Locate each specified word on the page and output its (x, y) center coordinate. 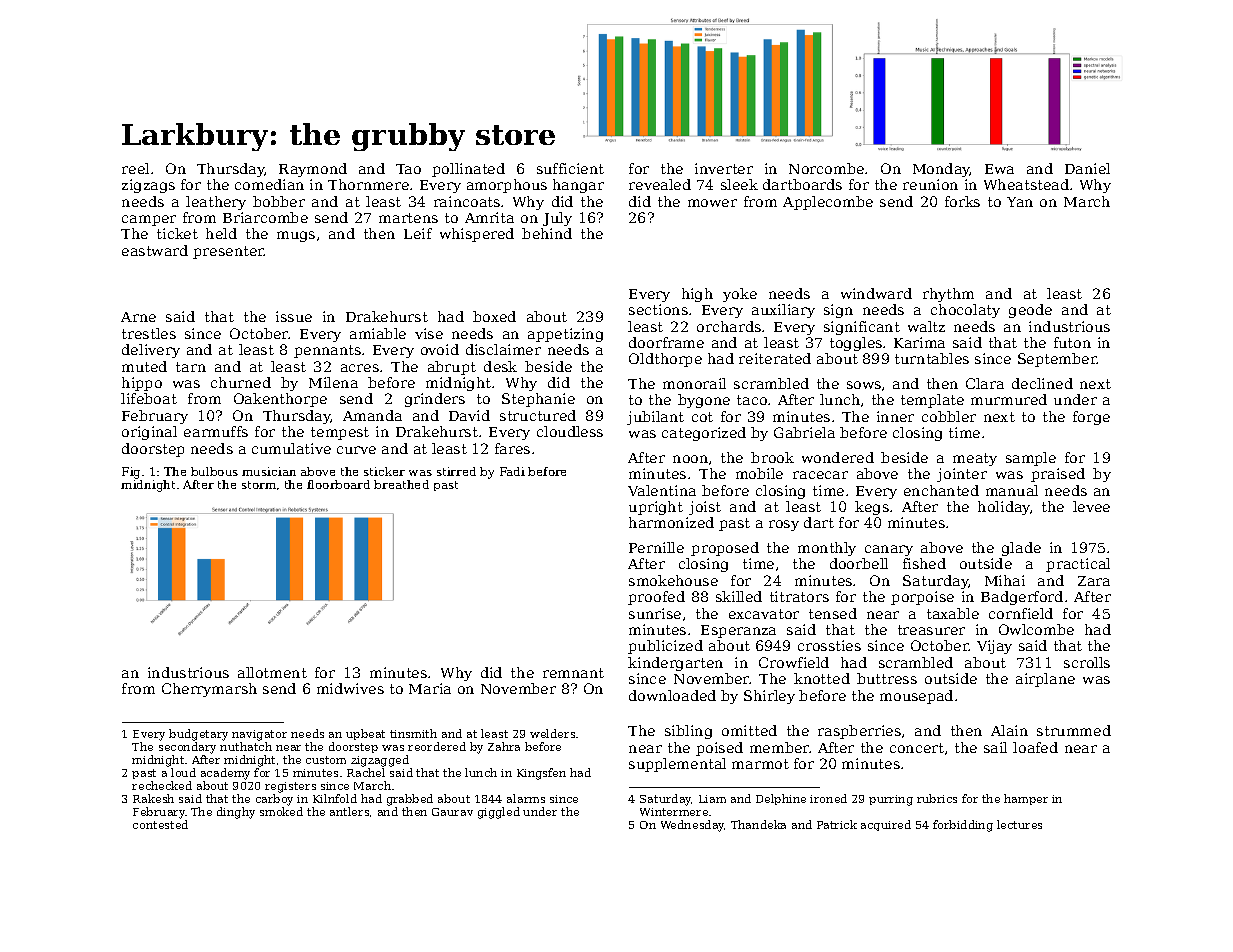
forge (1091, 418)
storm (259, 485)
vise (429, 333)
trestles (149, 333)
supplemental (677, 765)
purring (891, 800)
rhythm (948, 295)
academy (225, 774)
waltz (926, 326)
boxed (494, 316)
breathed (401, 484)
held (221, 233)
